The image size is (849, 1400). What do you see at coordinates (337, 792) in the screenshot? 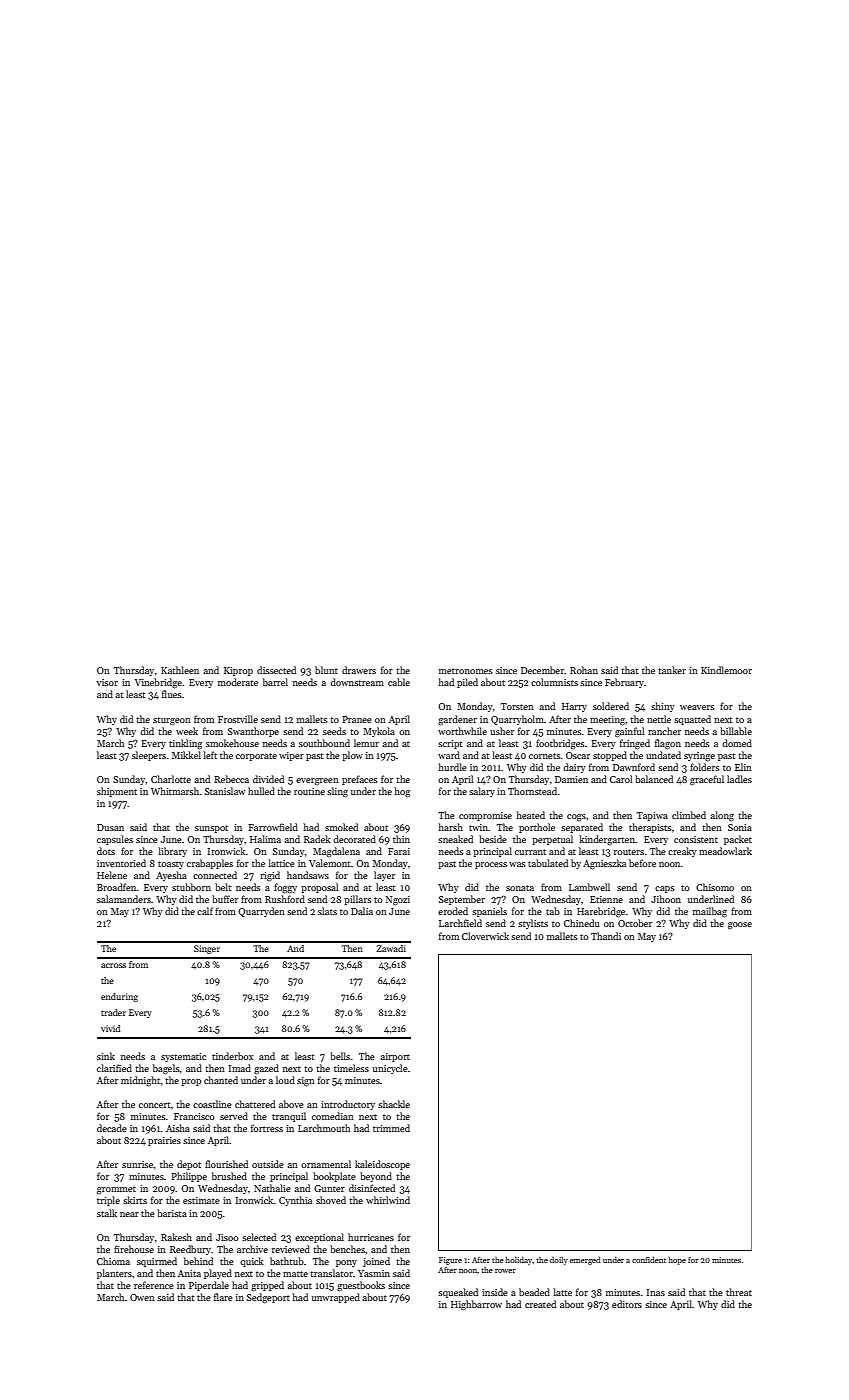
I see `sling` at bounding box center [337, 792].
